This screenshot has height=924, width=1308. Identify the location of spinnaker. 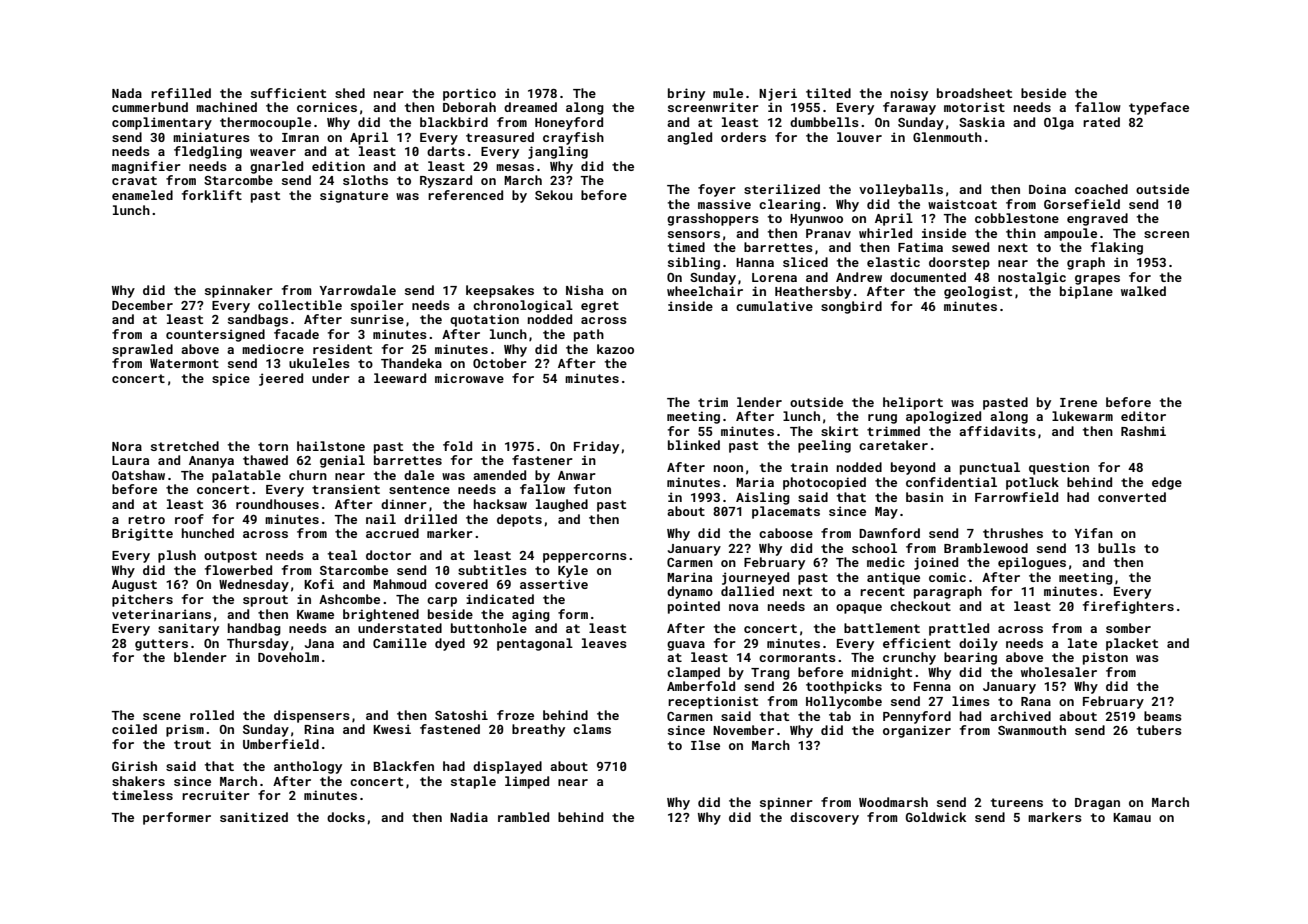
(239, 291).
